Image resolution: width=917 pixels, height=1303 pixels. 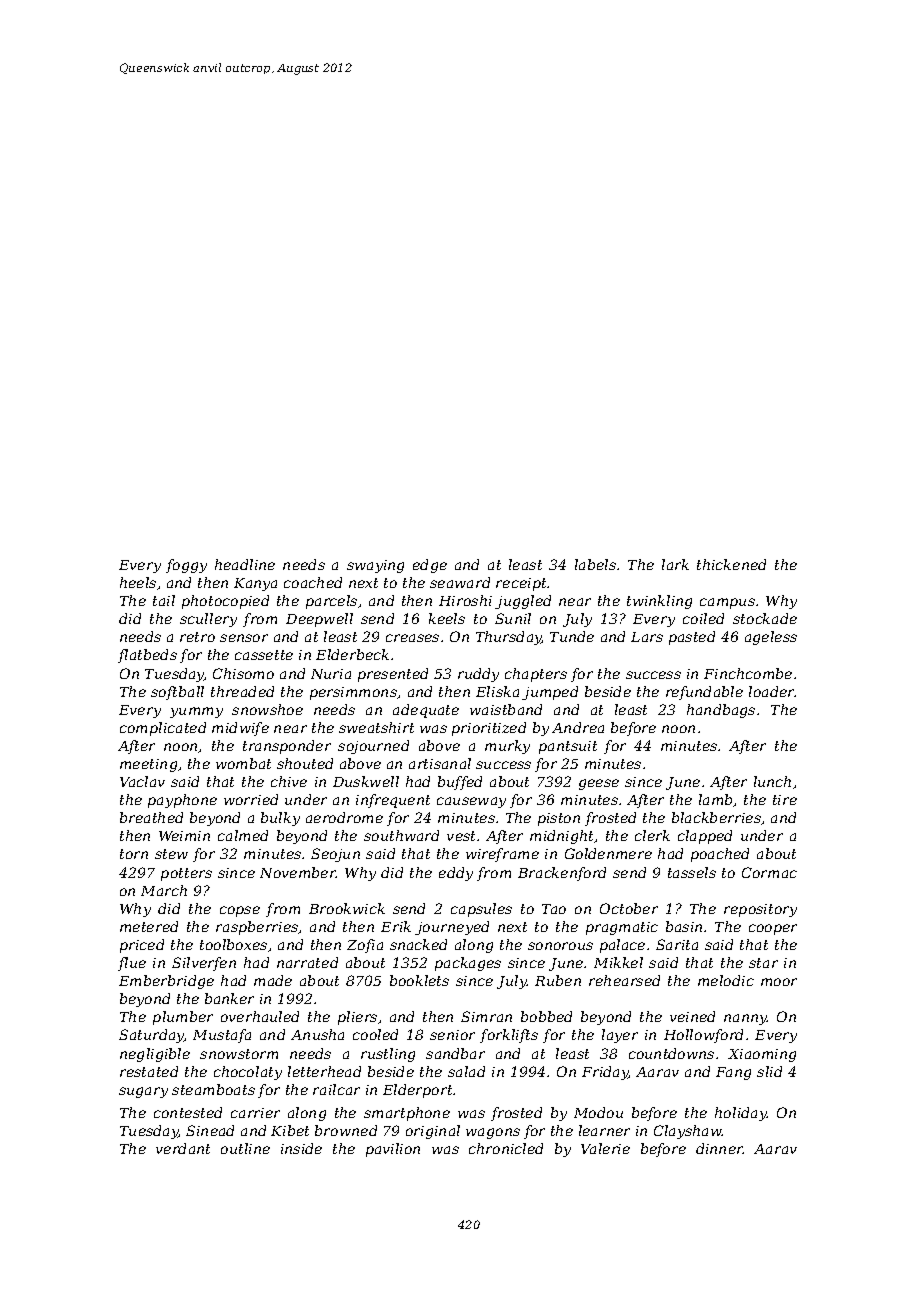 I want to click on adequate, so click(x=426, y=711).
